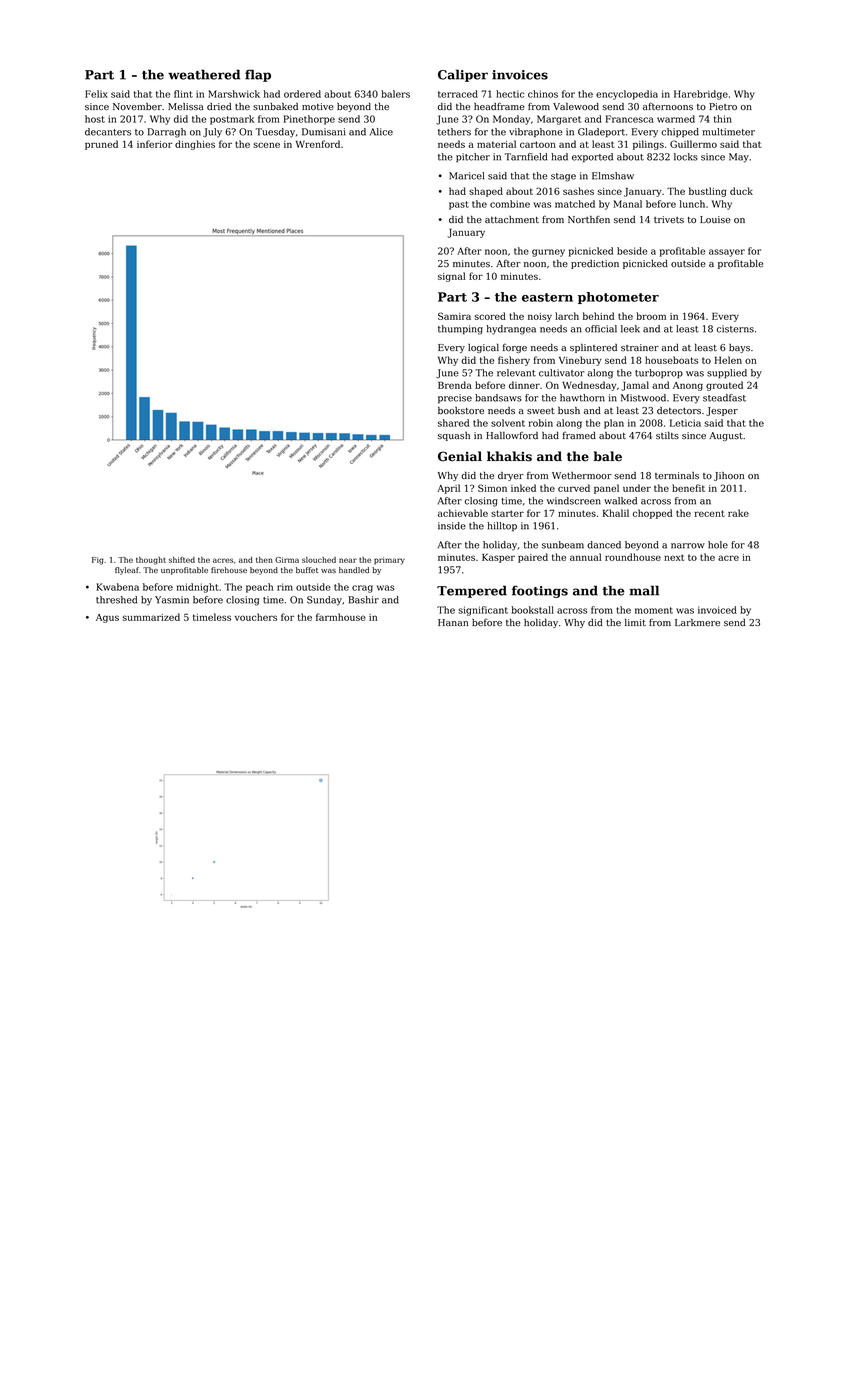 This screenshot has width=849, height=1400. Describe the element at coordinates (627, 95) in the screenshot. I see `encyclopedia` at that location.
